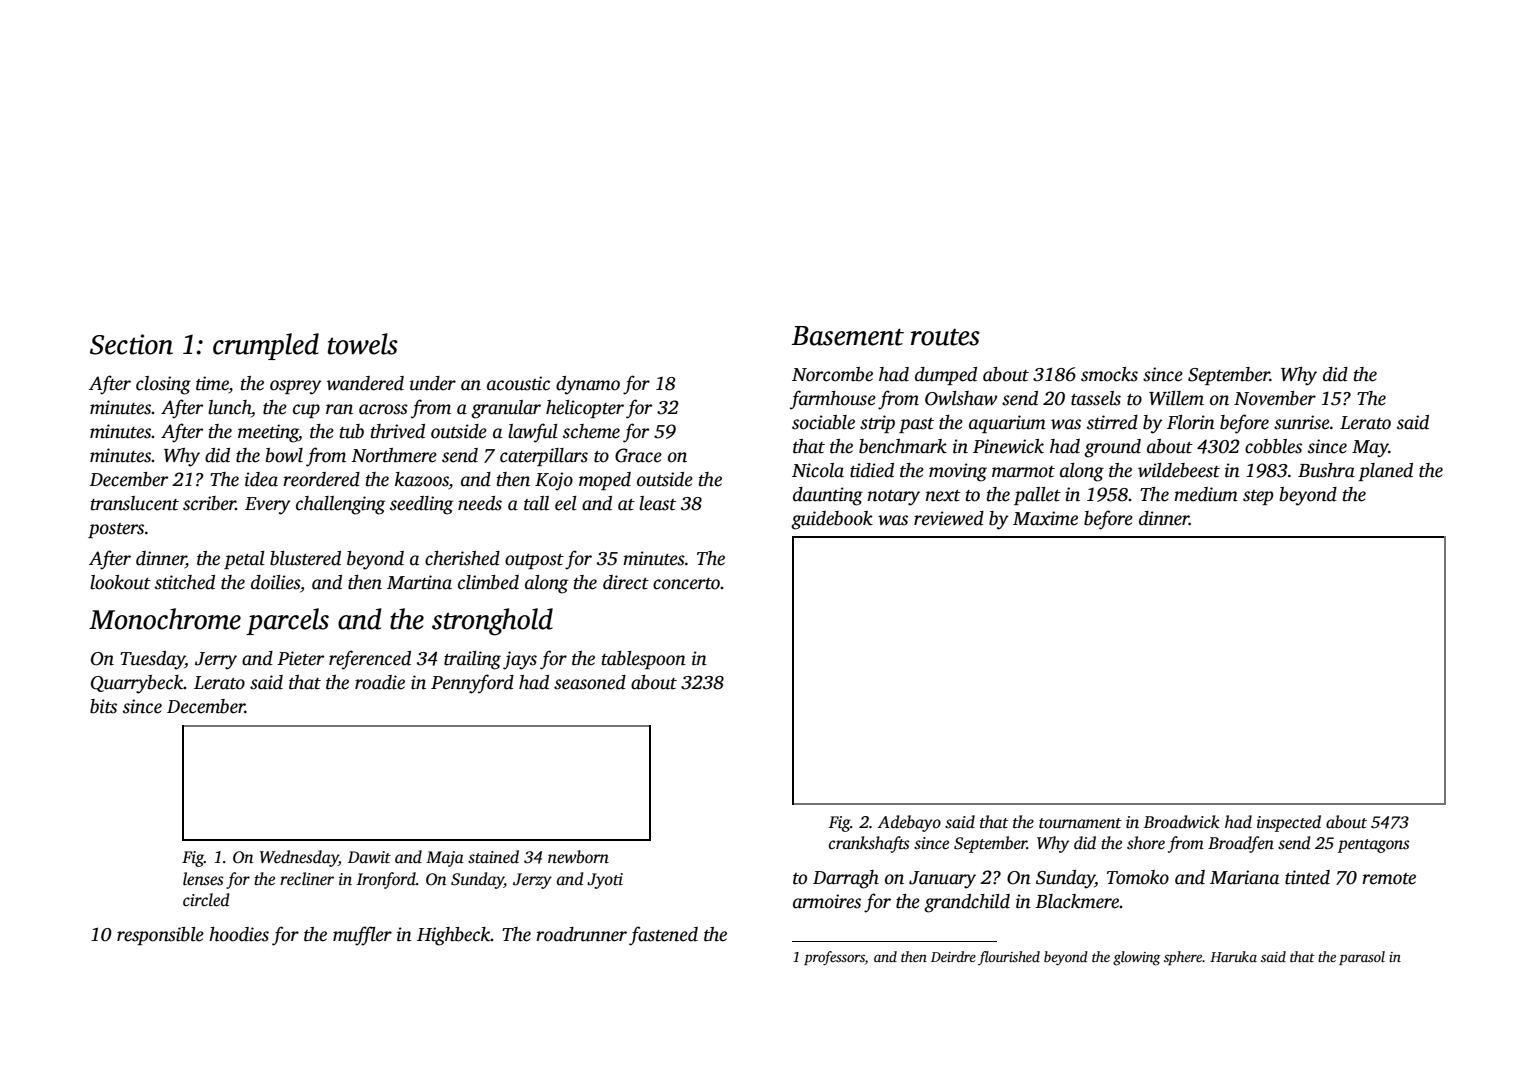 This screenshot has height=1086, width=1536. What do you see at coordinates (644, 660) in the screenshot?
I see `tablespoon` at bounding box center [644, 660].
